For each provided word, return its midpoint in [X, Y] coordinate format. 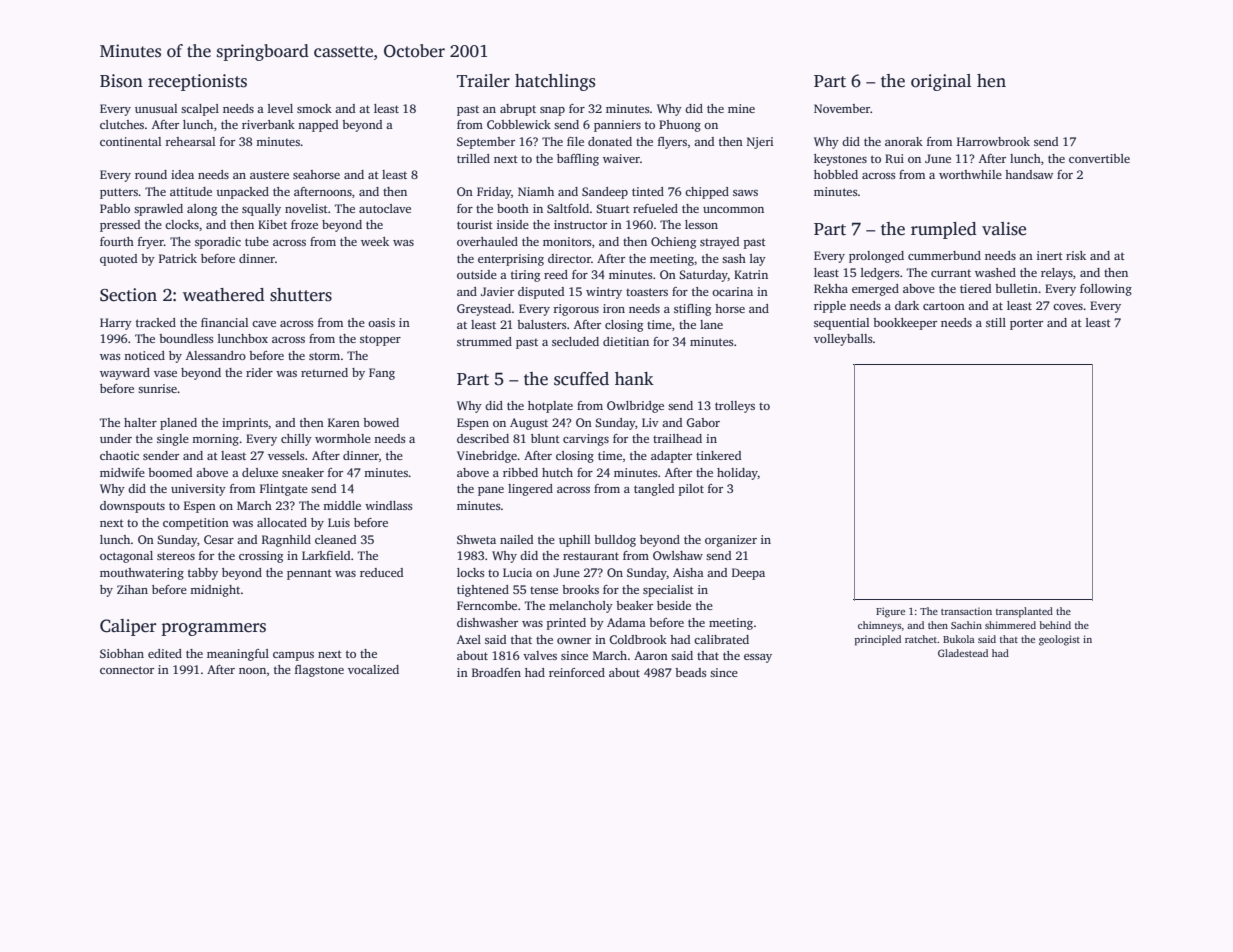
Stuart [613, 208]
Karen [344, 422]
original [941, 82]
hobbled [836, 174]
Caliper [128, 627]
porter [1026, 325]
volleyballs [843, 340]
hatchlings [555, 82]
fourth [117, 241]
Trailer [483, 81]
